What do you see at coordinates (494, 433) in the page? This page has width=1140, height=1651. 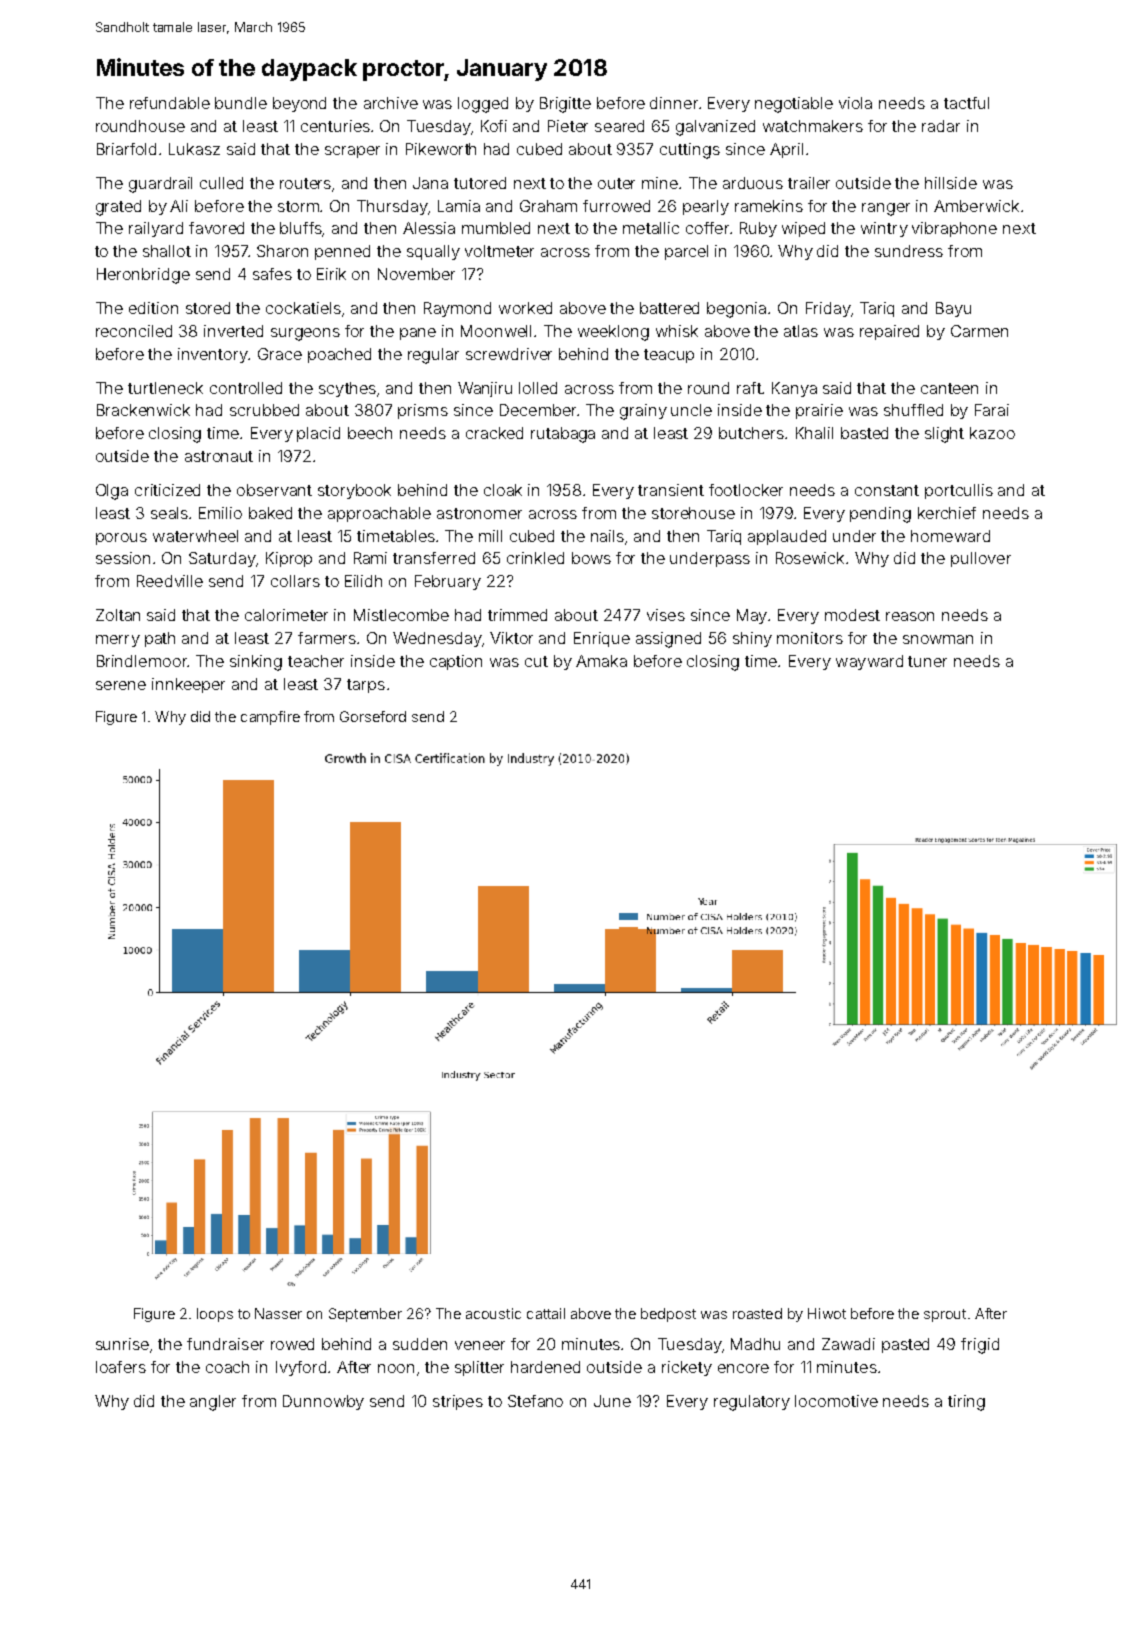 I see `cracked` at bounding box center [494, 433].
